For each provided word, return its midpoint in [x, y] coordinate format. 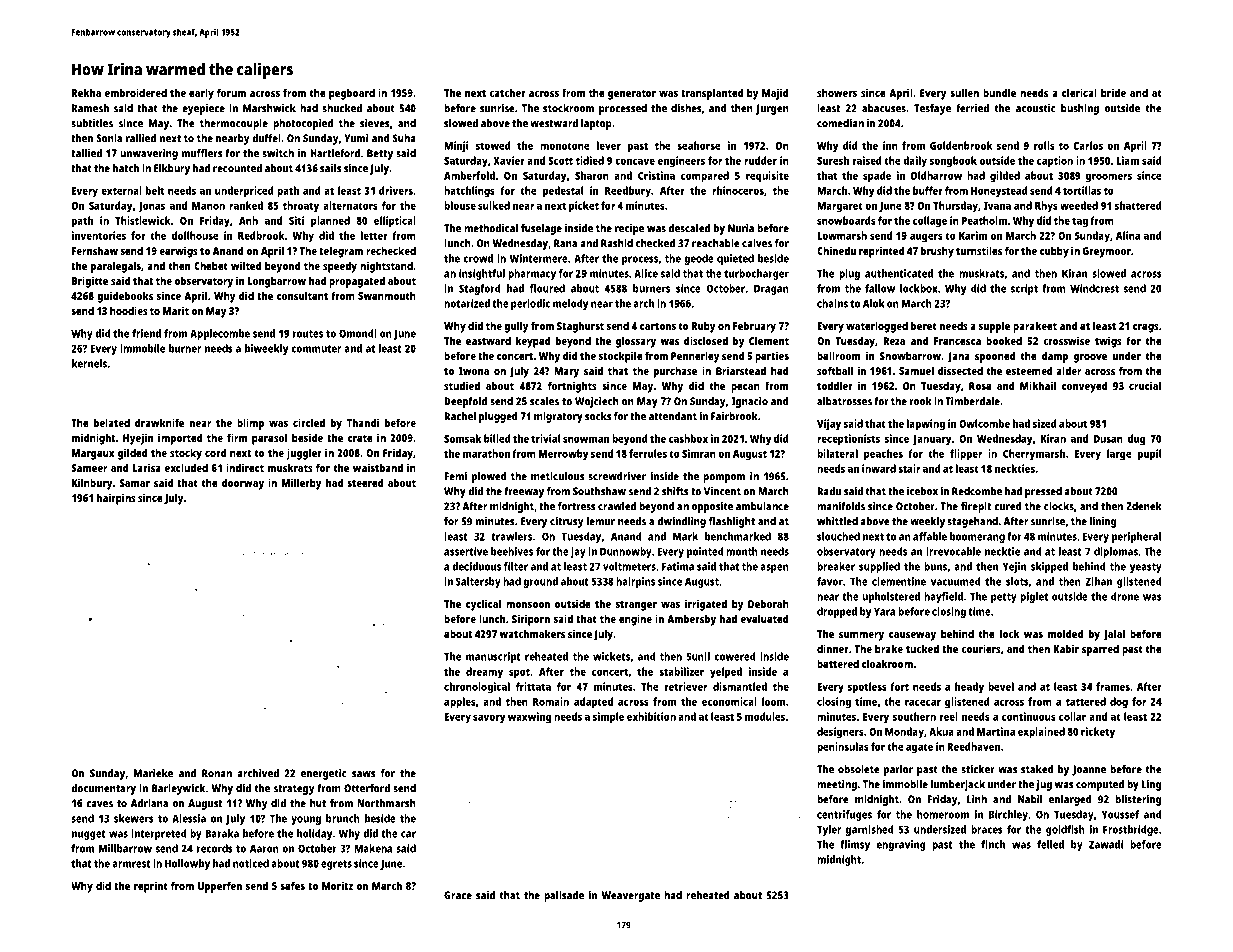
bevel [1001, 686]
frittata [533, 686]
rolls [1044, 145]
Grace [458, 895]
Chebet [211, 265]
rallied [141, 138]
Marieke [153, 773]
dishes [686, 108]
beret [923, 325]
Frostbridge [1131, 830]
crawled [617, 506]
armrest [131, 864]
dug [1137, 440]
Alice [646, 273]
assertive [466, 551]
